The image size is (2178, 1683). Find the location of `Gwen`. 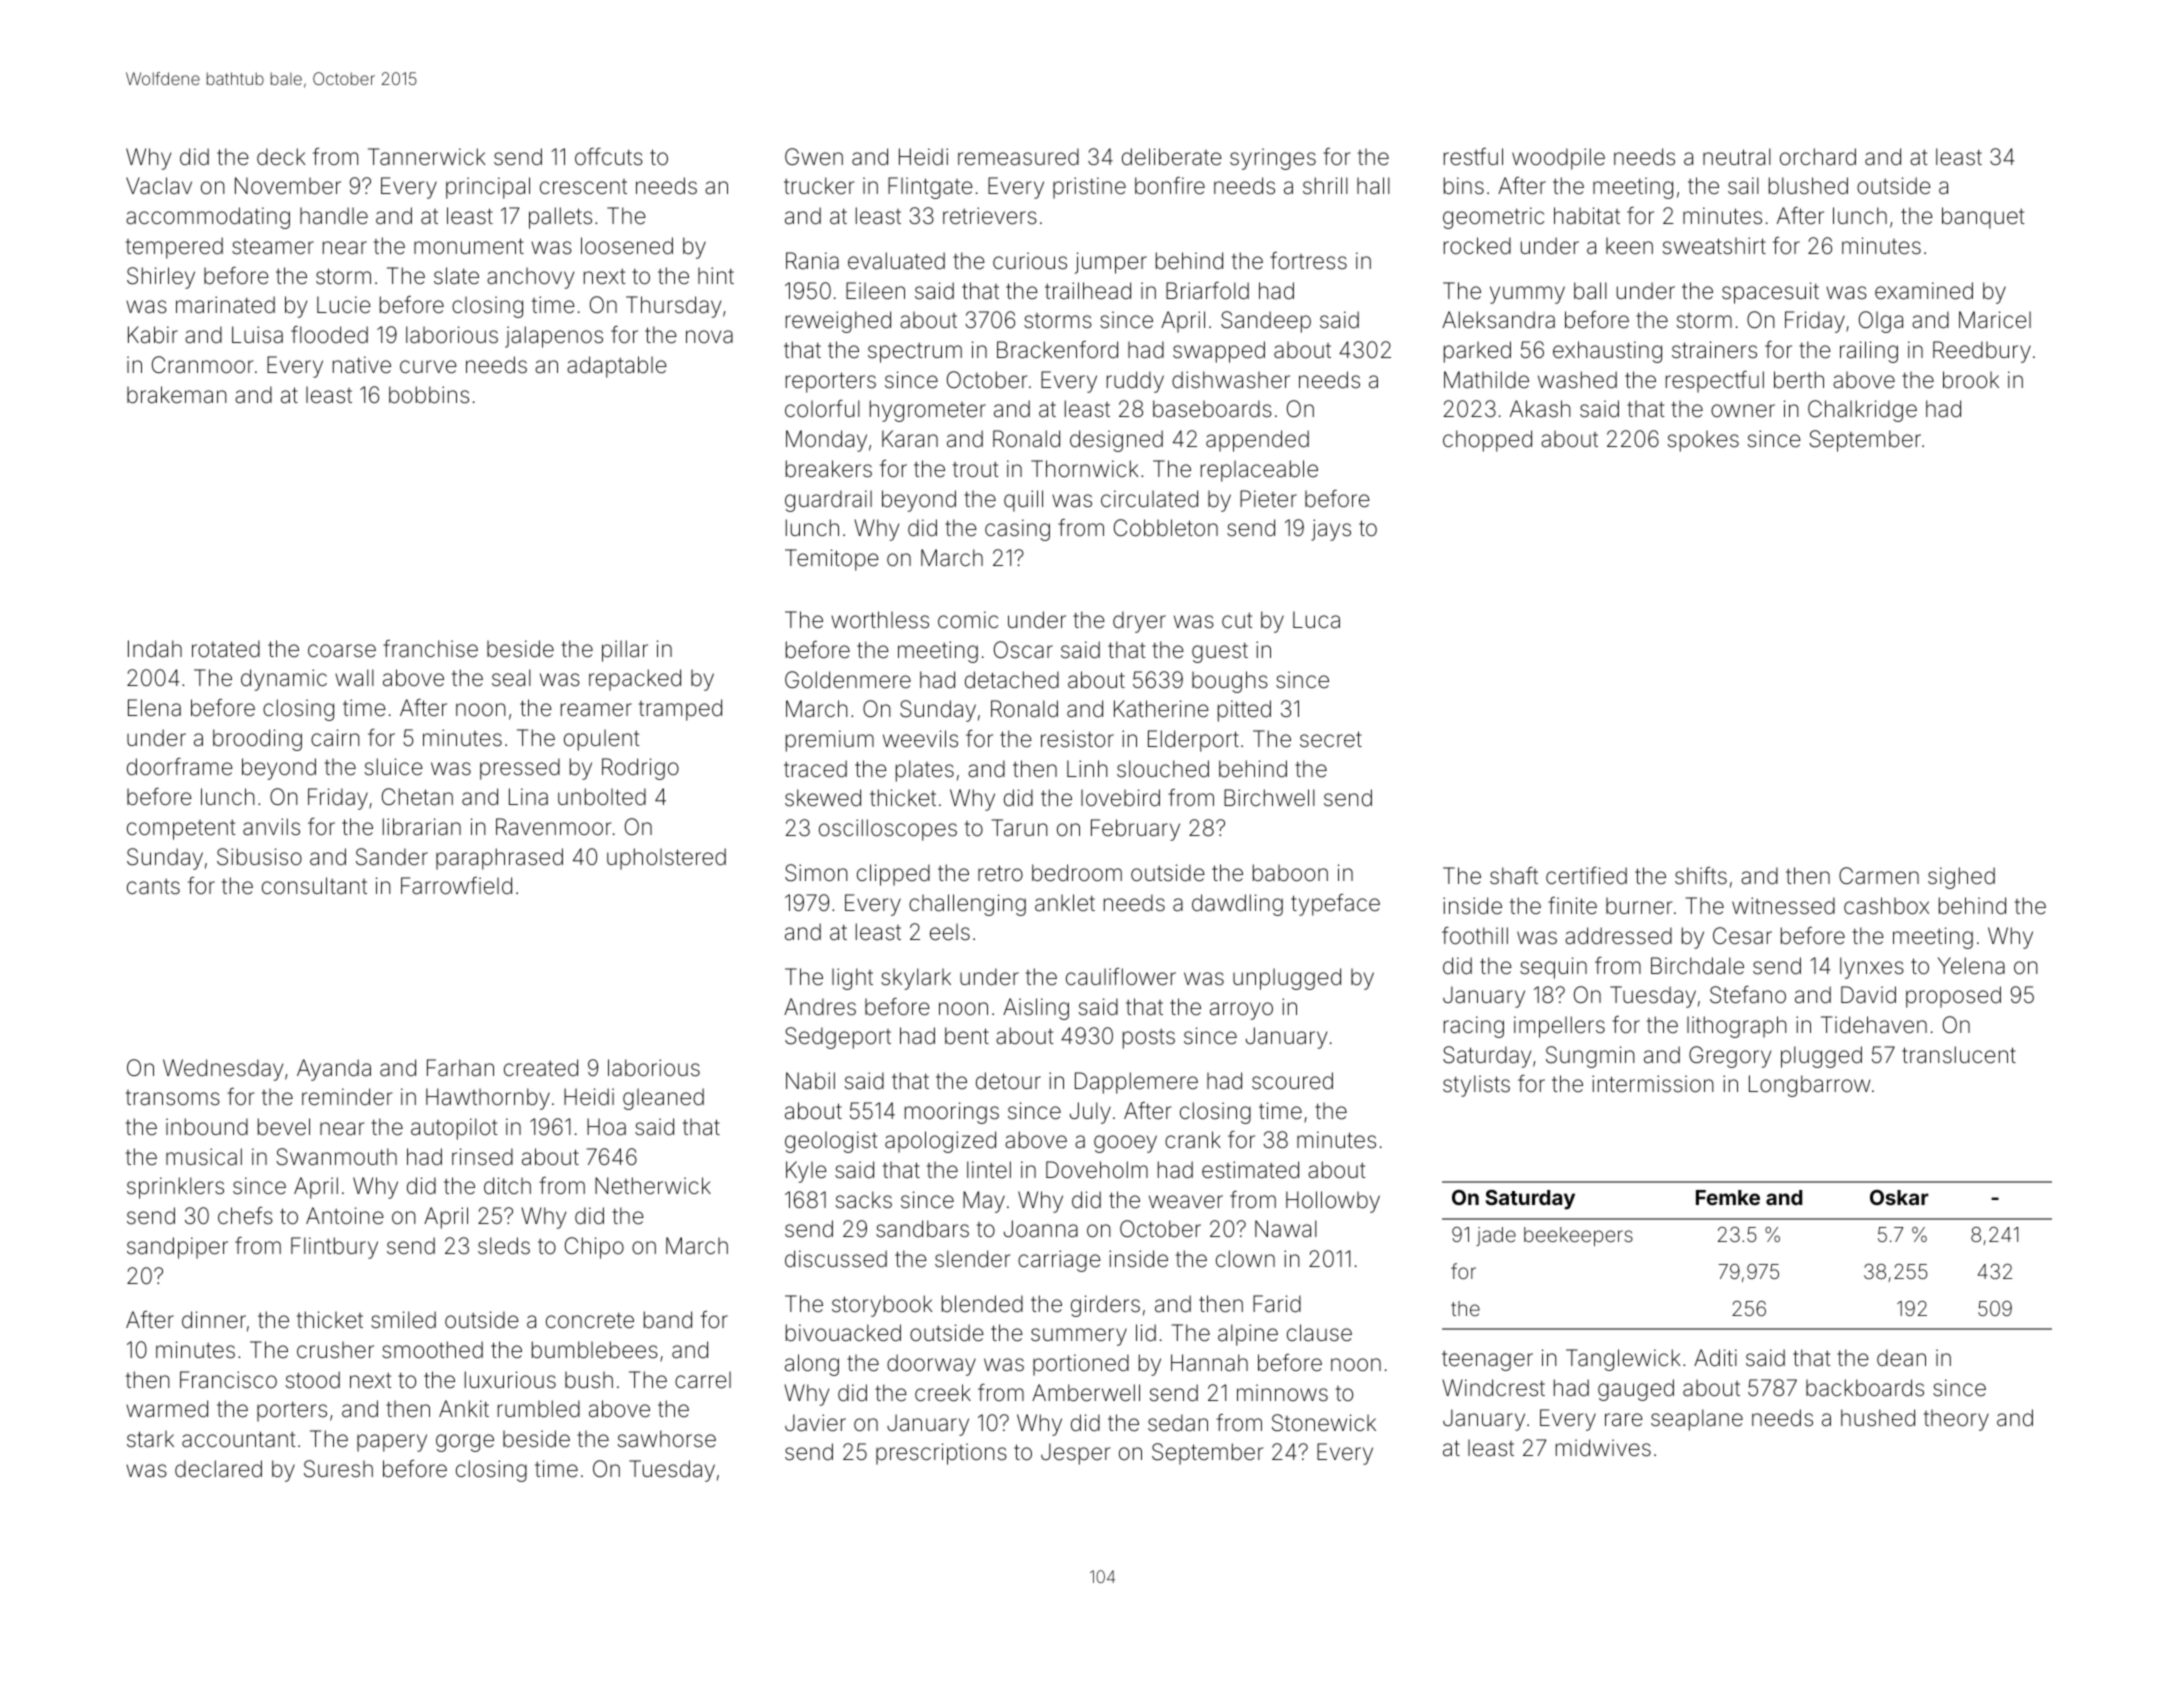

Gwen is located at coordinates (814, 157).
